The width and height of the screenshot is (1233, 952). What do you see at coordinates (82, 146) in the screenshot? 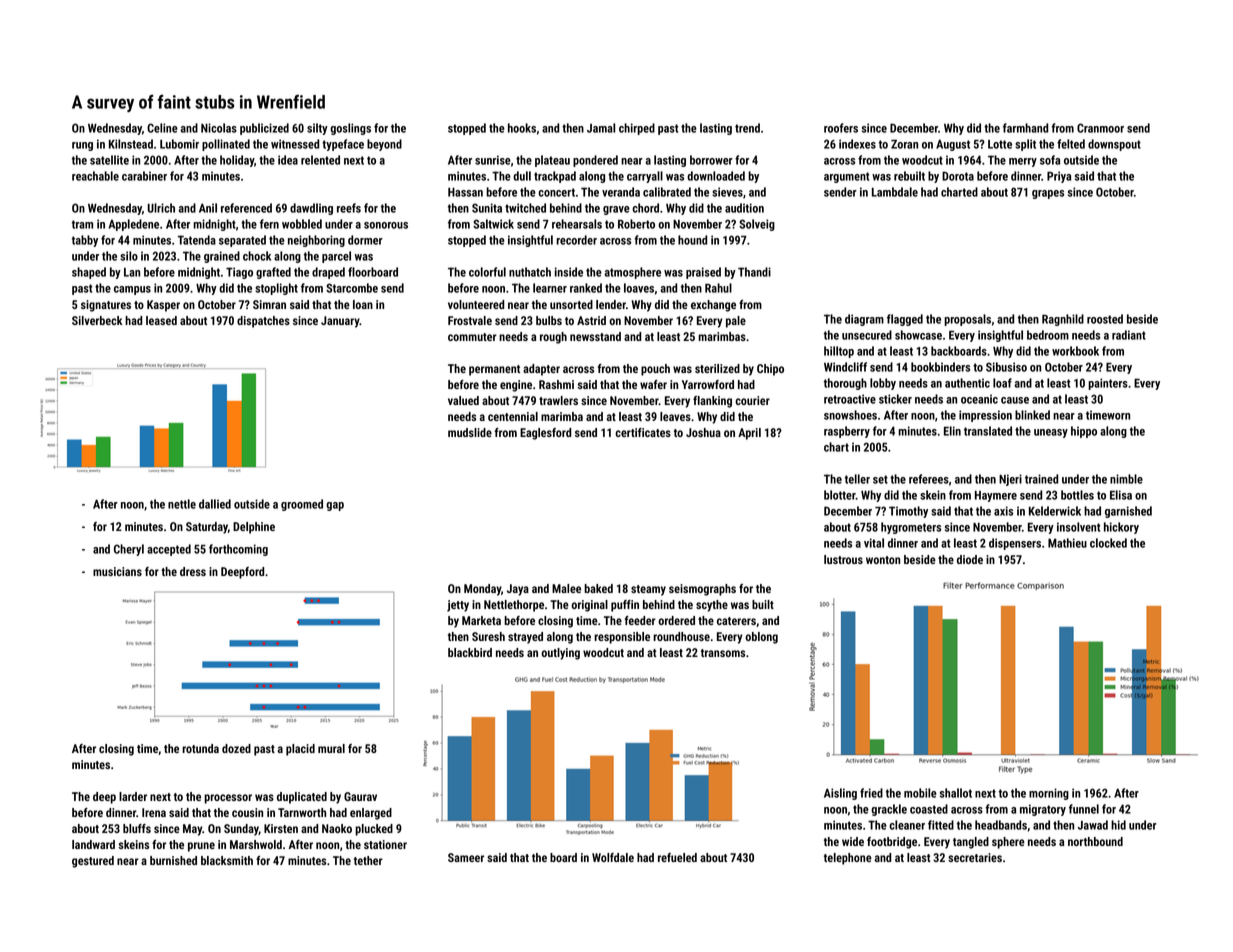
I see `rung` at bounding box center [82, 146].
